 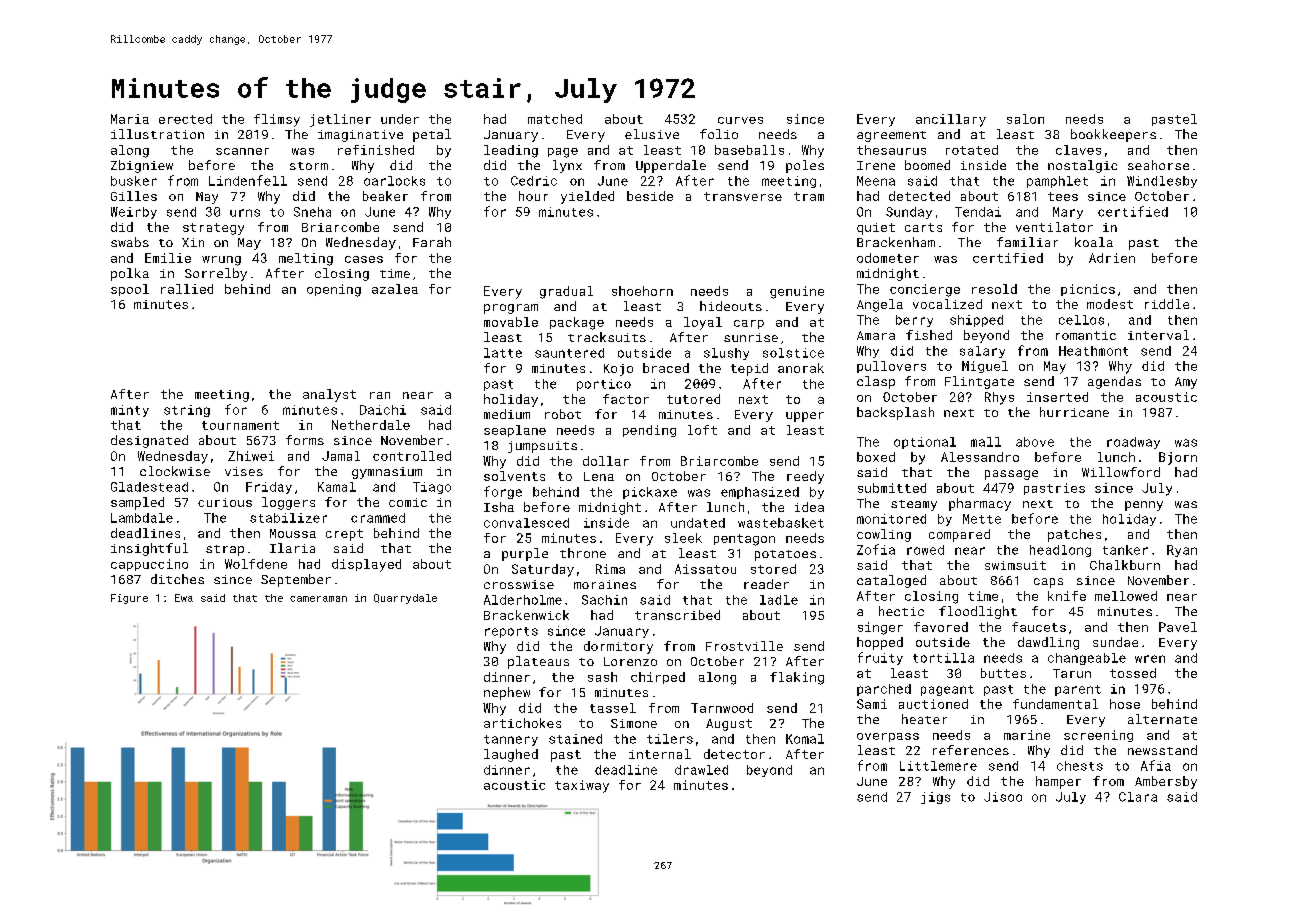 What do you see at coordinates (511, 755) in the image?
I see `laughed` at bounding box center [511, 755].
